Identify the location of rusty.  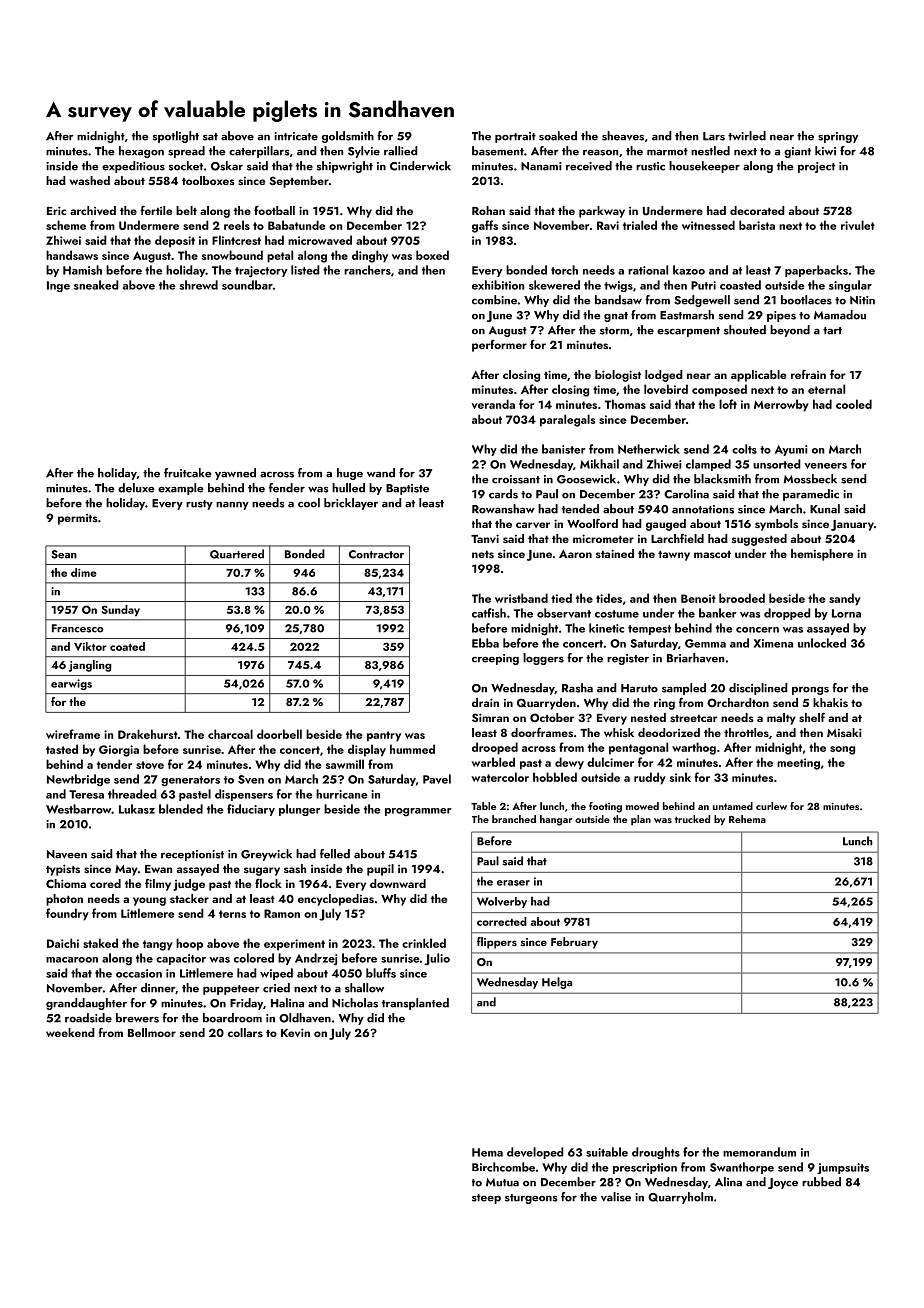
(199, 505).
